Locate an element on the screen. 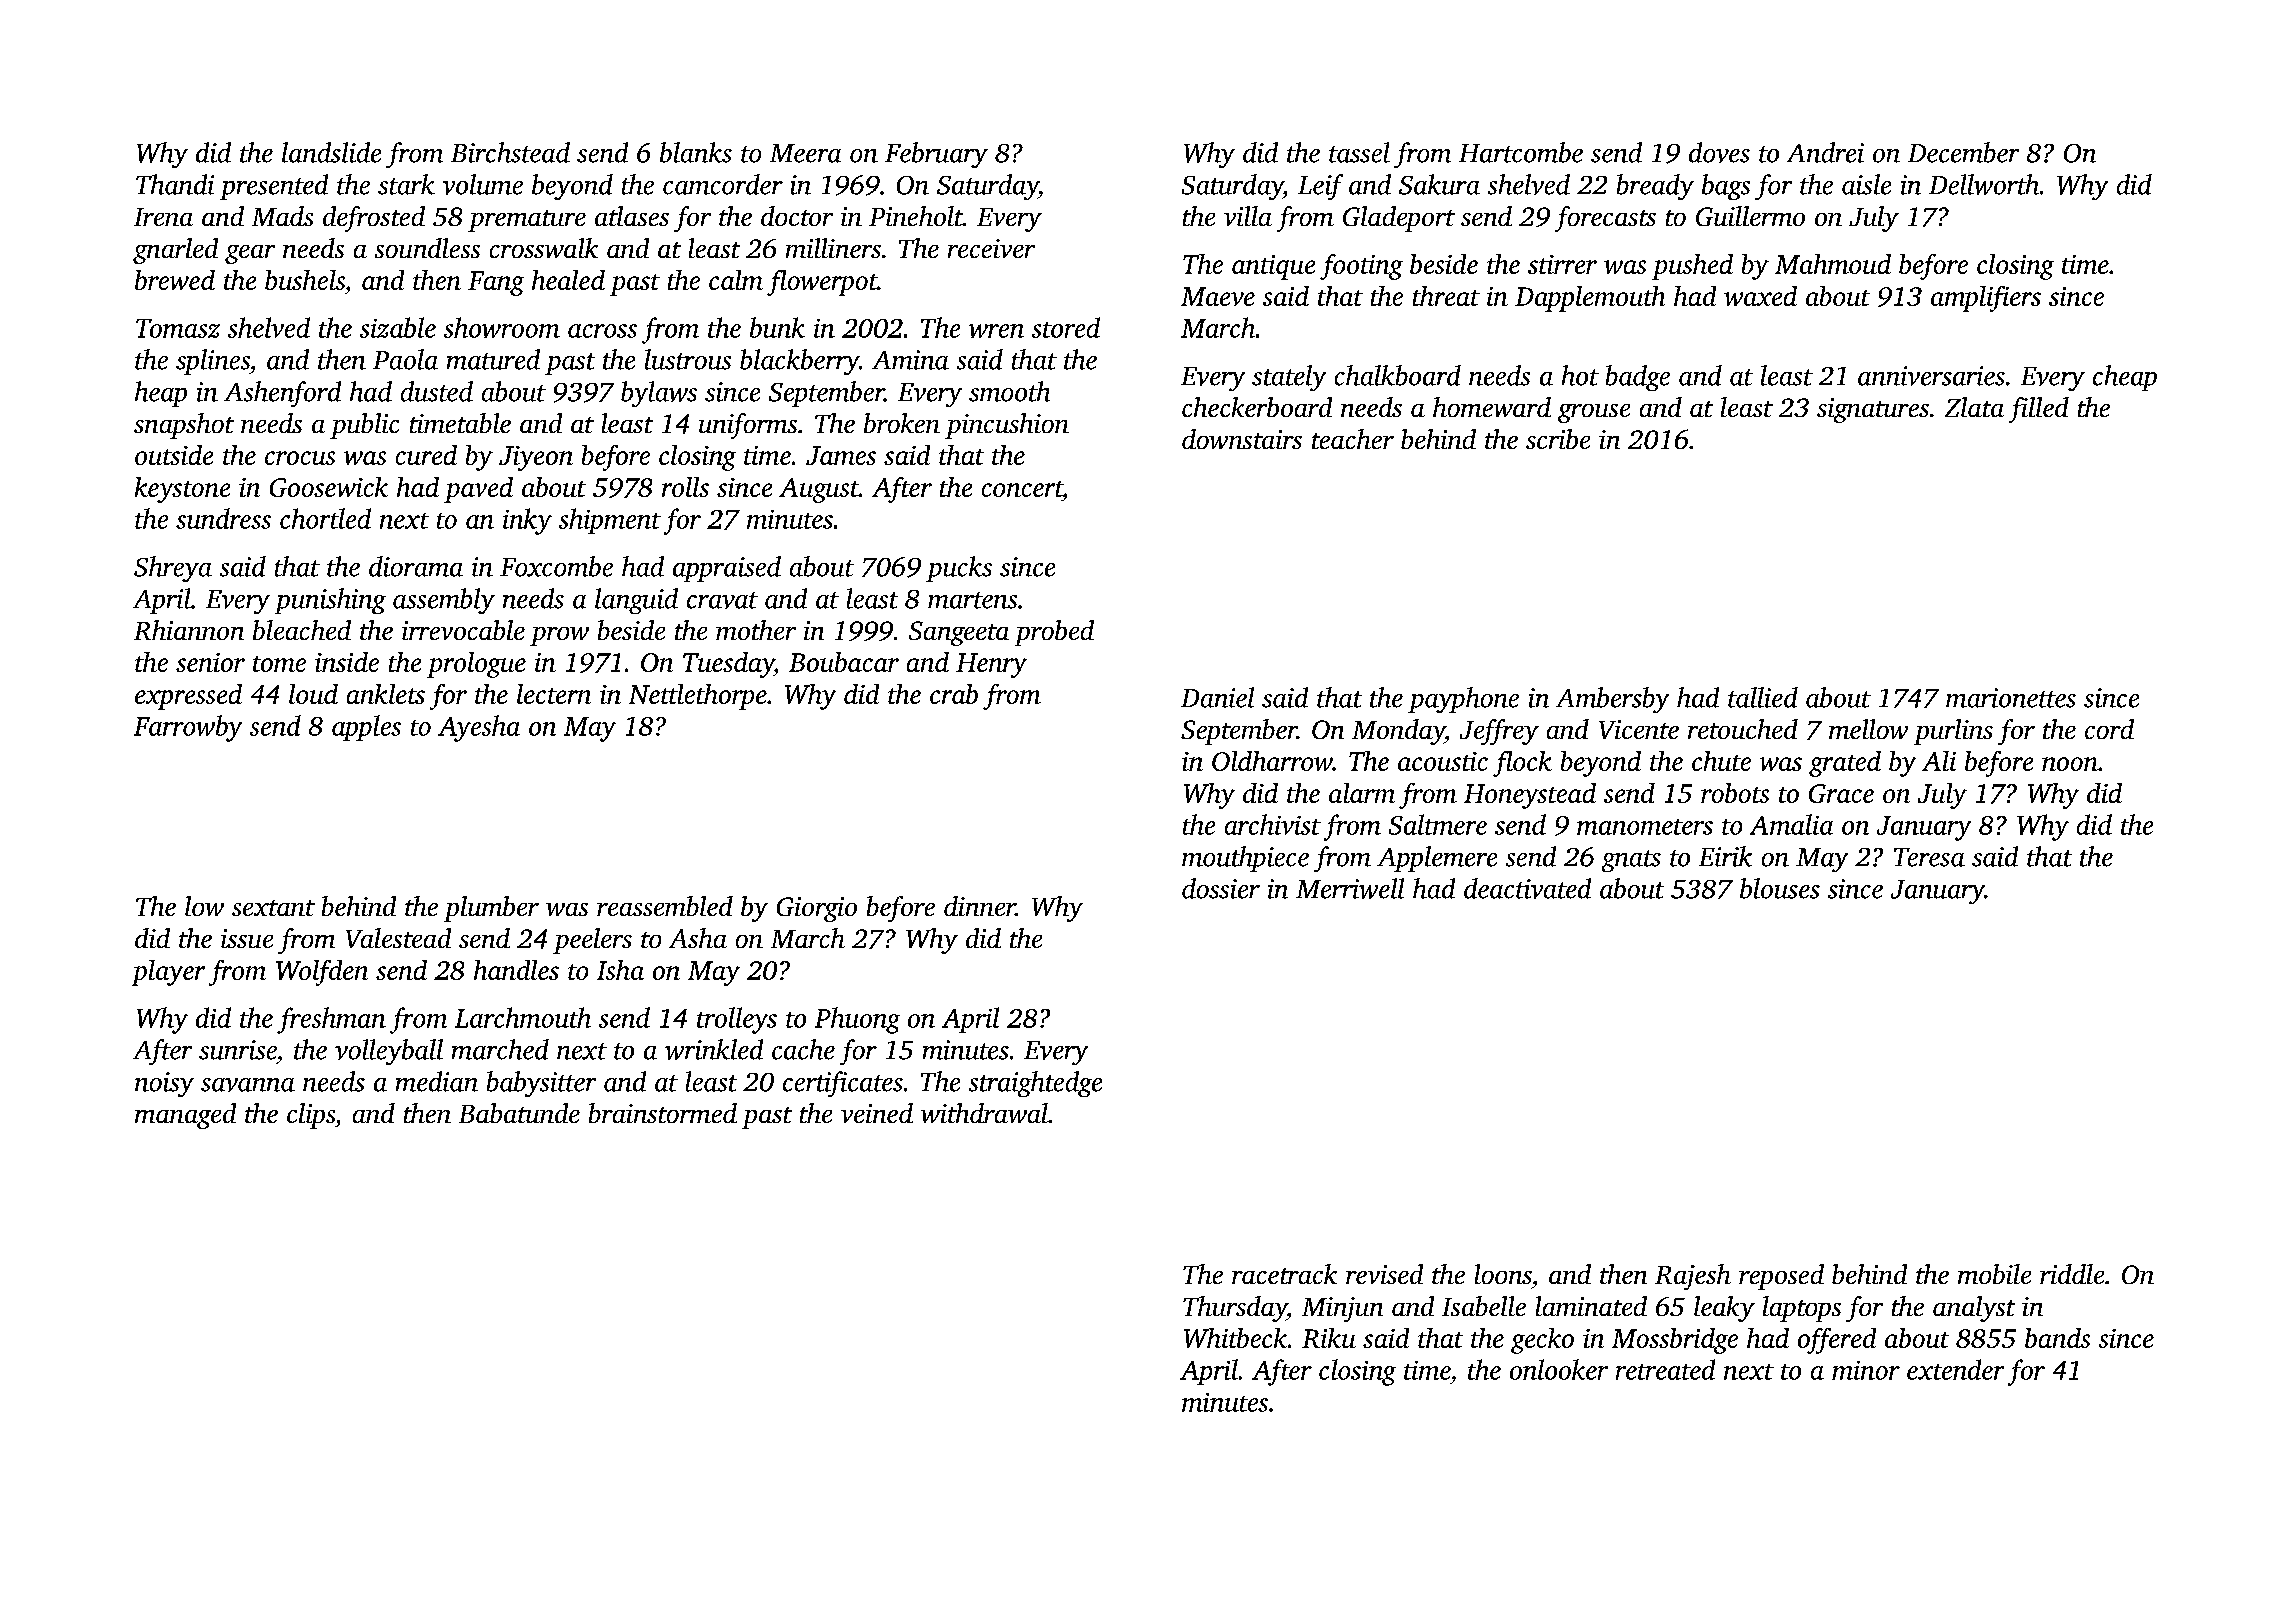 The width and height of the screenshot is (2292, 1620). extender is located at coordinates (1955, 1369).
